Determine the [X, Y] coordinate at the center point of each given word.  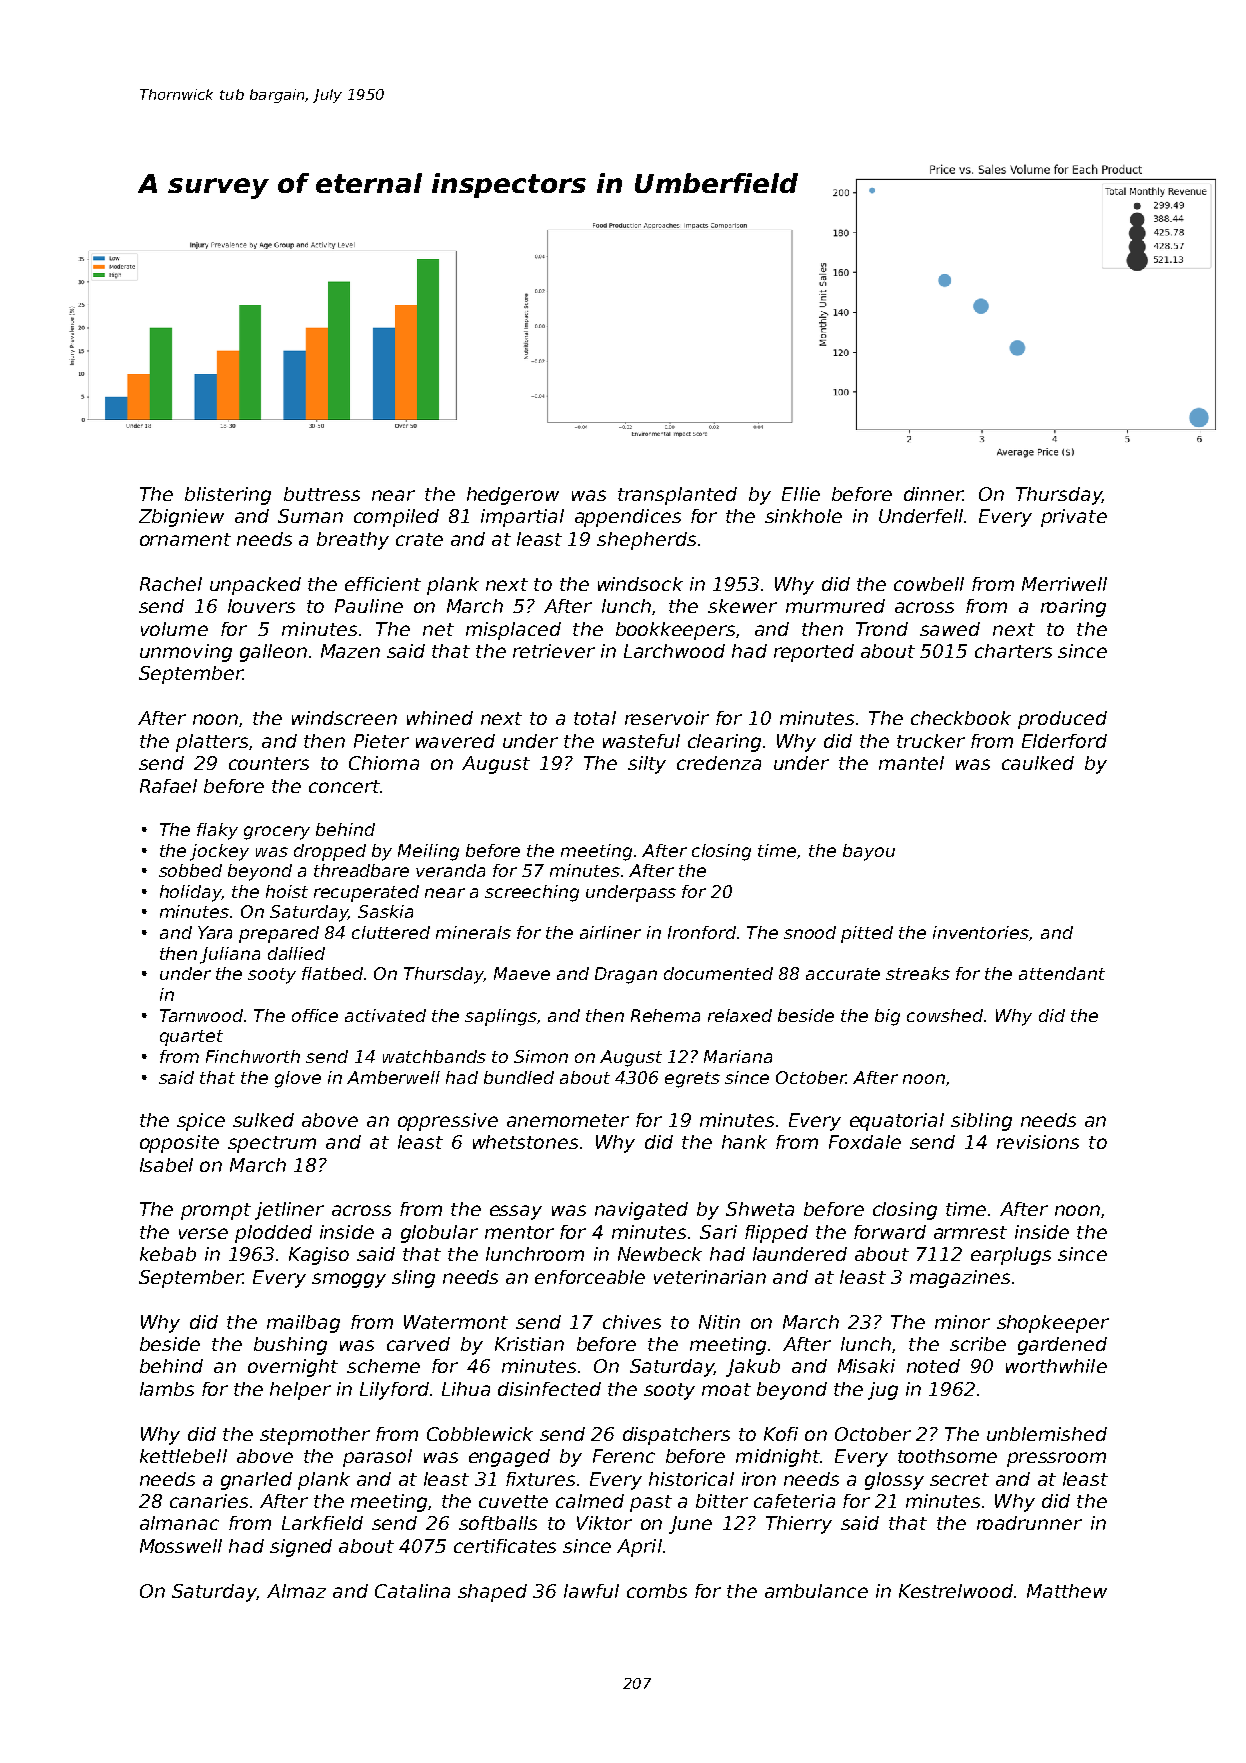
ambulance [816, 1591]
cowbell [929, 584]
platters [212, 743]
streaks [918, 973]
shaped [492, 1593]
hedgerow [513, 496]
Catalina [412, 1591]
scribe [978, 1344]
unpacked [255, 586]
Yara [215, 932]
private [1074, 518]
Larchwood [674, 651]
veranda [450, 870]
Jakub [753, 1368]
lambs [167, 1389]
